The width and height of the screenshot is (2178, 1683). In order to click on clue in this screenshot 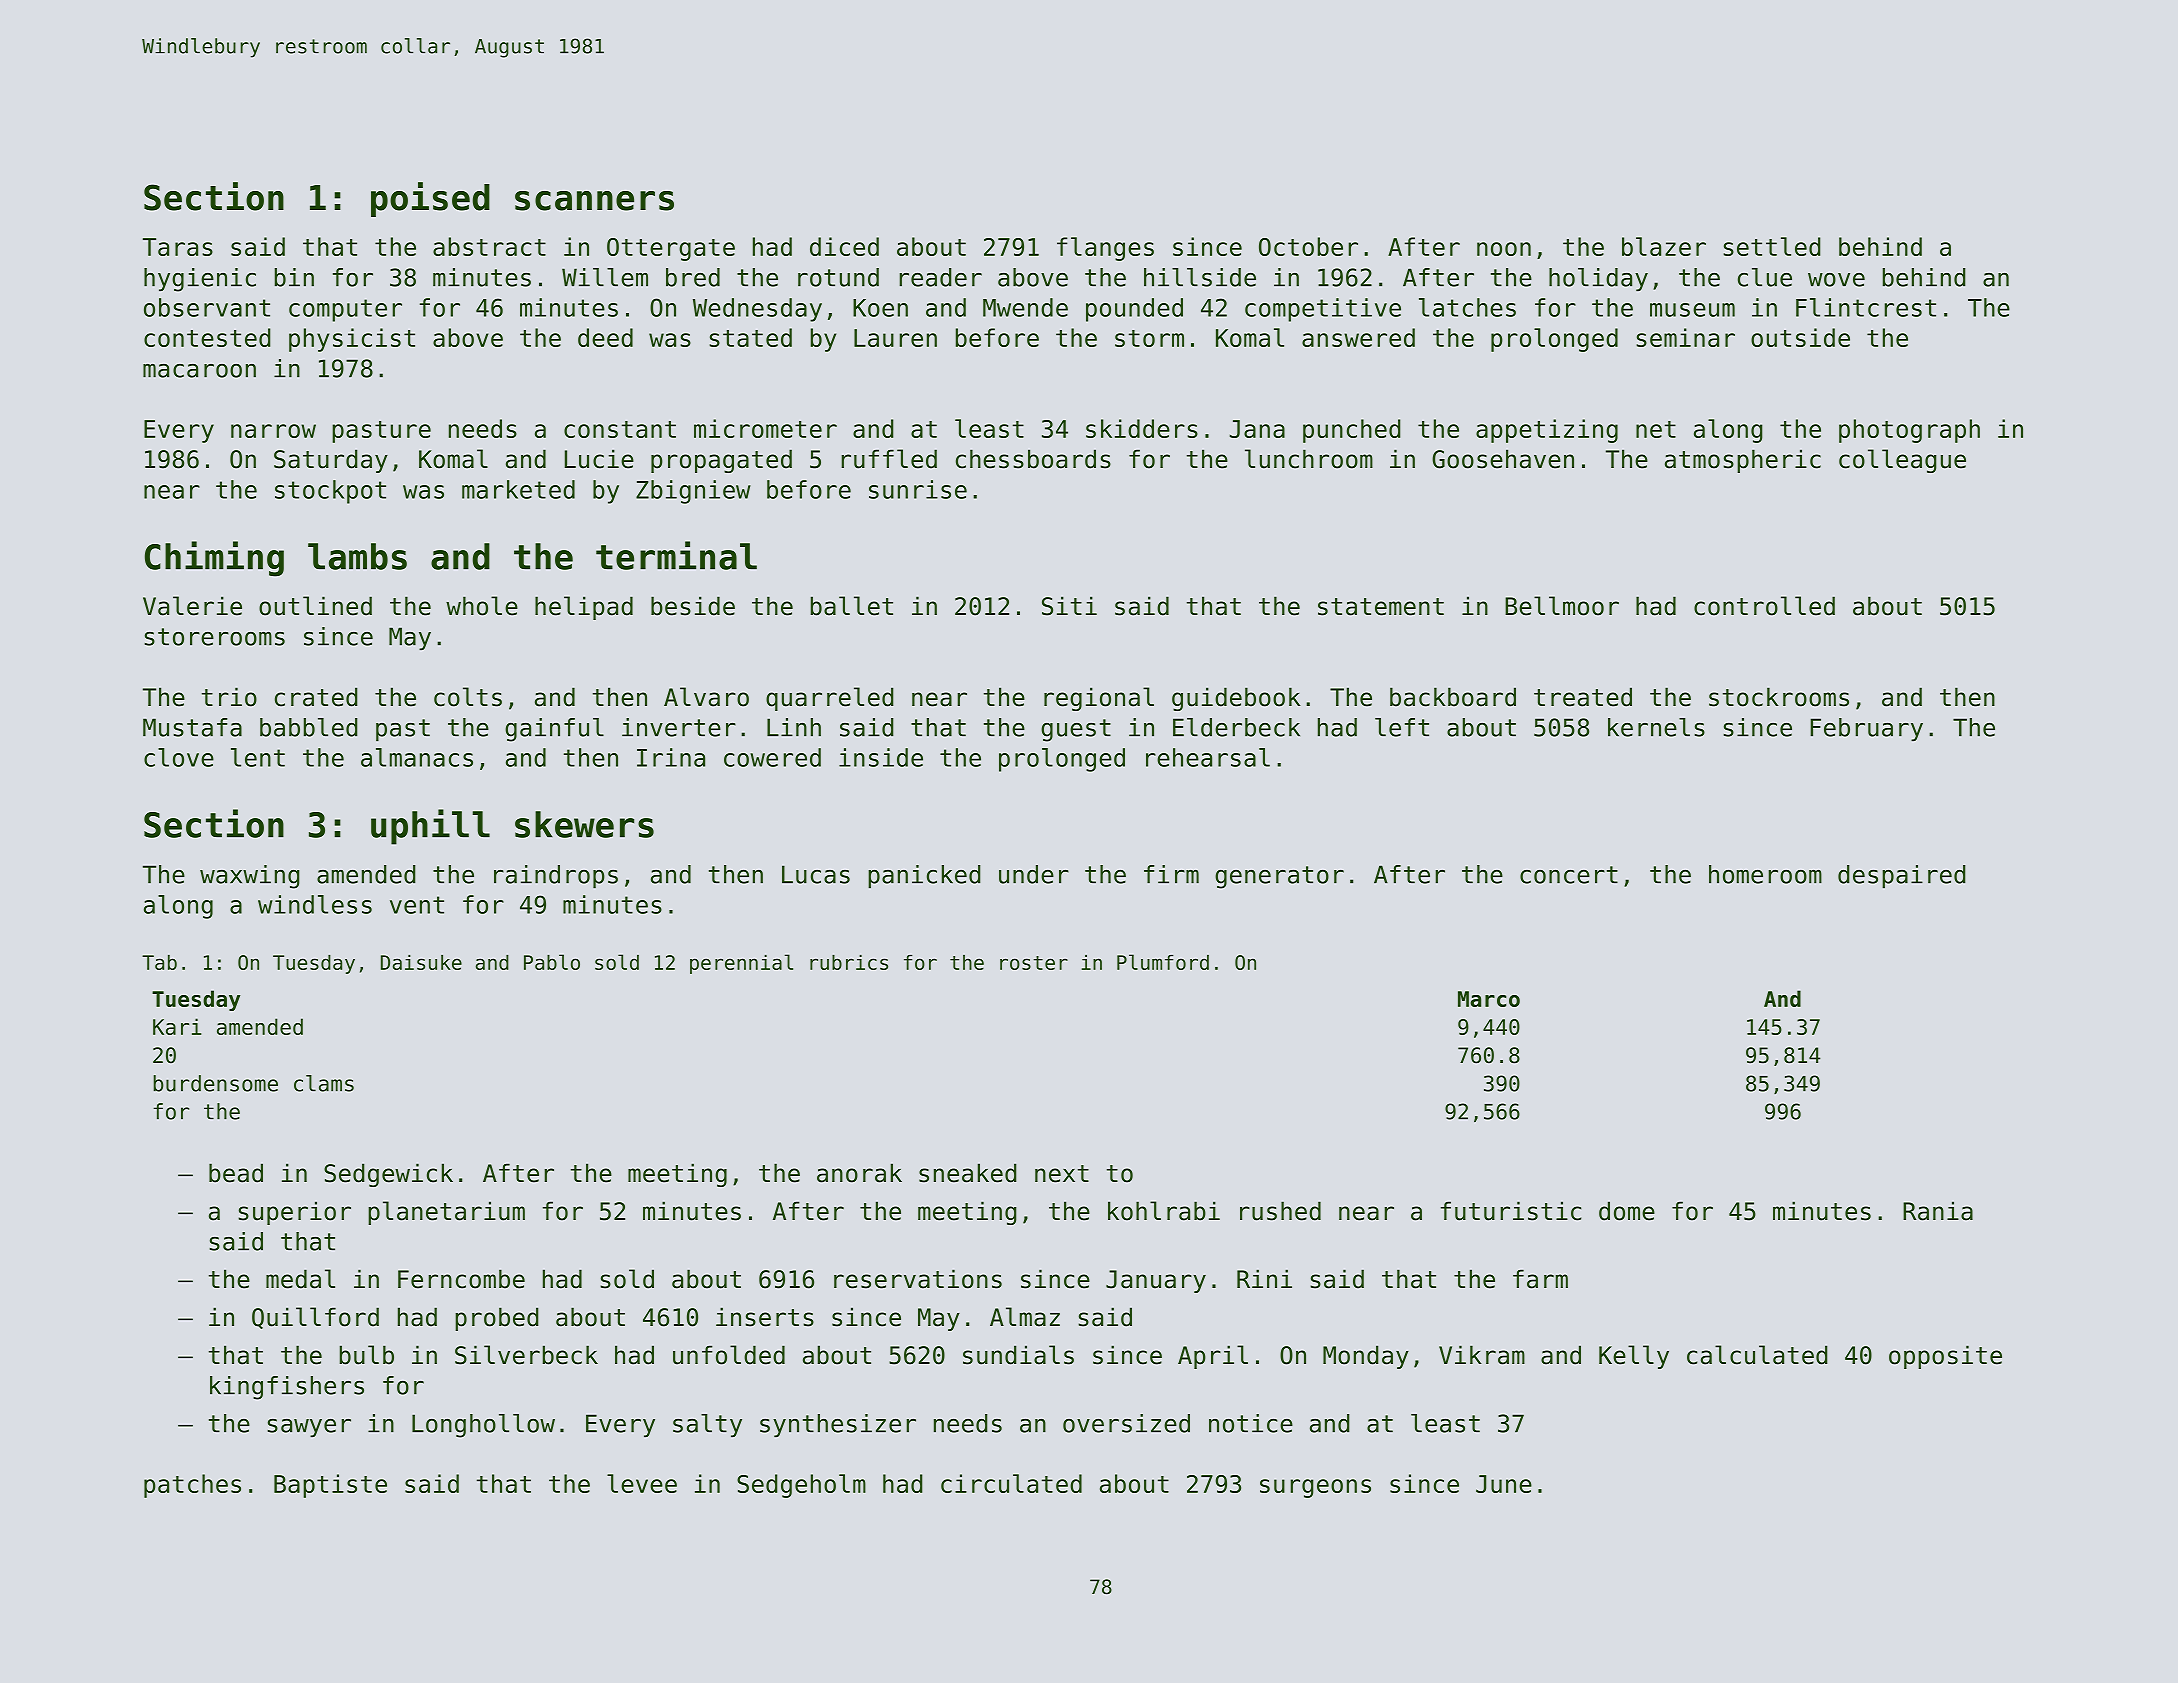, I will do `click(1765, 277)`.
